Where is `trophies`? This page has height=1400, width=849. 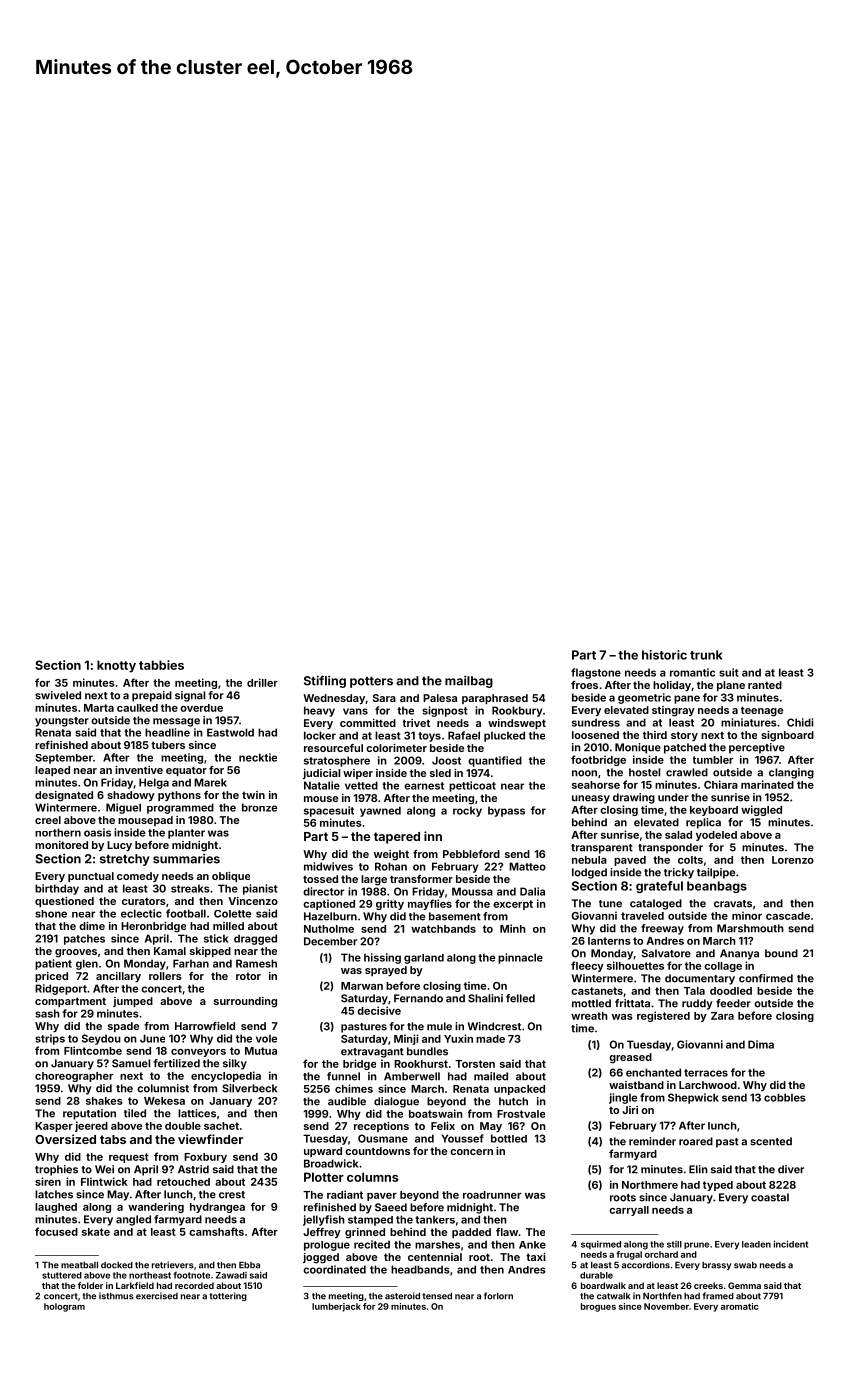
trophies is located at coordinates (56, 1170).
